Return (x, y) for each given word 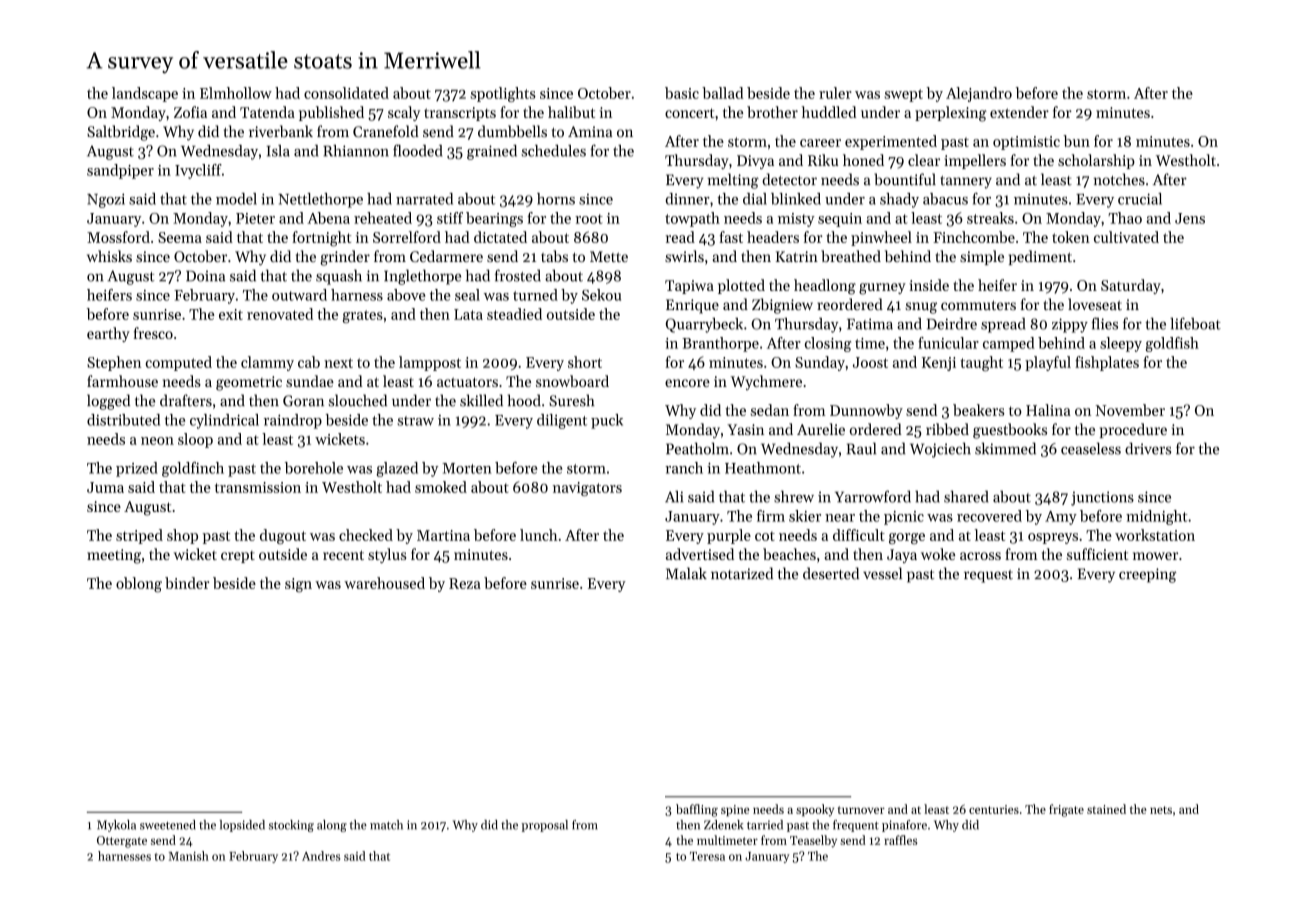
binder (187, 583)
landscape (145, 94)
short (585, 362)
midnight (1156, 517)
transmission (258, 487)
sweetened (168, 825)
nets (1161, 810)
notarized (742, 573)
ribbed (947, 429)
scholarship (1096, 161)
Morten (466, 468)
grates (363, 316)
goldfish (1172, 344)
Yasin (745, 429)
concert (689, 113)
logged (108, 402)
